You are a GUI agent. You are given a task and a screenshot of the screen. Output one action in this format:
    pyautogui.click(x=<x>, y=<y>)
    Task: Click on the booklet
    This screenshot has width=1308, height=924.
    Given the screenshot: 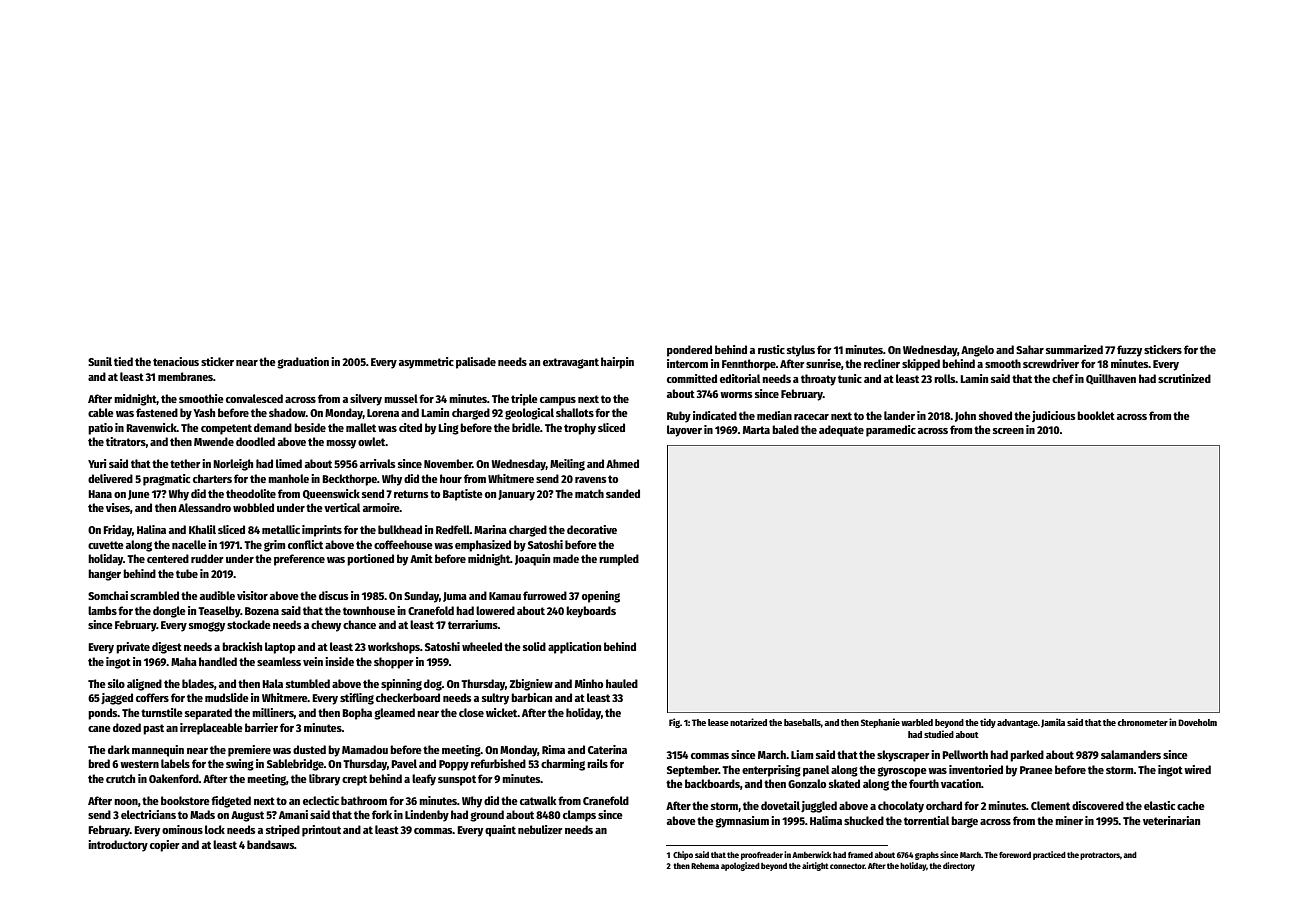 What is the action you would take?
    pyautogui.click(x=1096, y=415)
